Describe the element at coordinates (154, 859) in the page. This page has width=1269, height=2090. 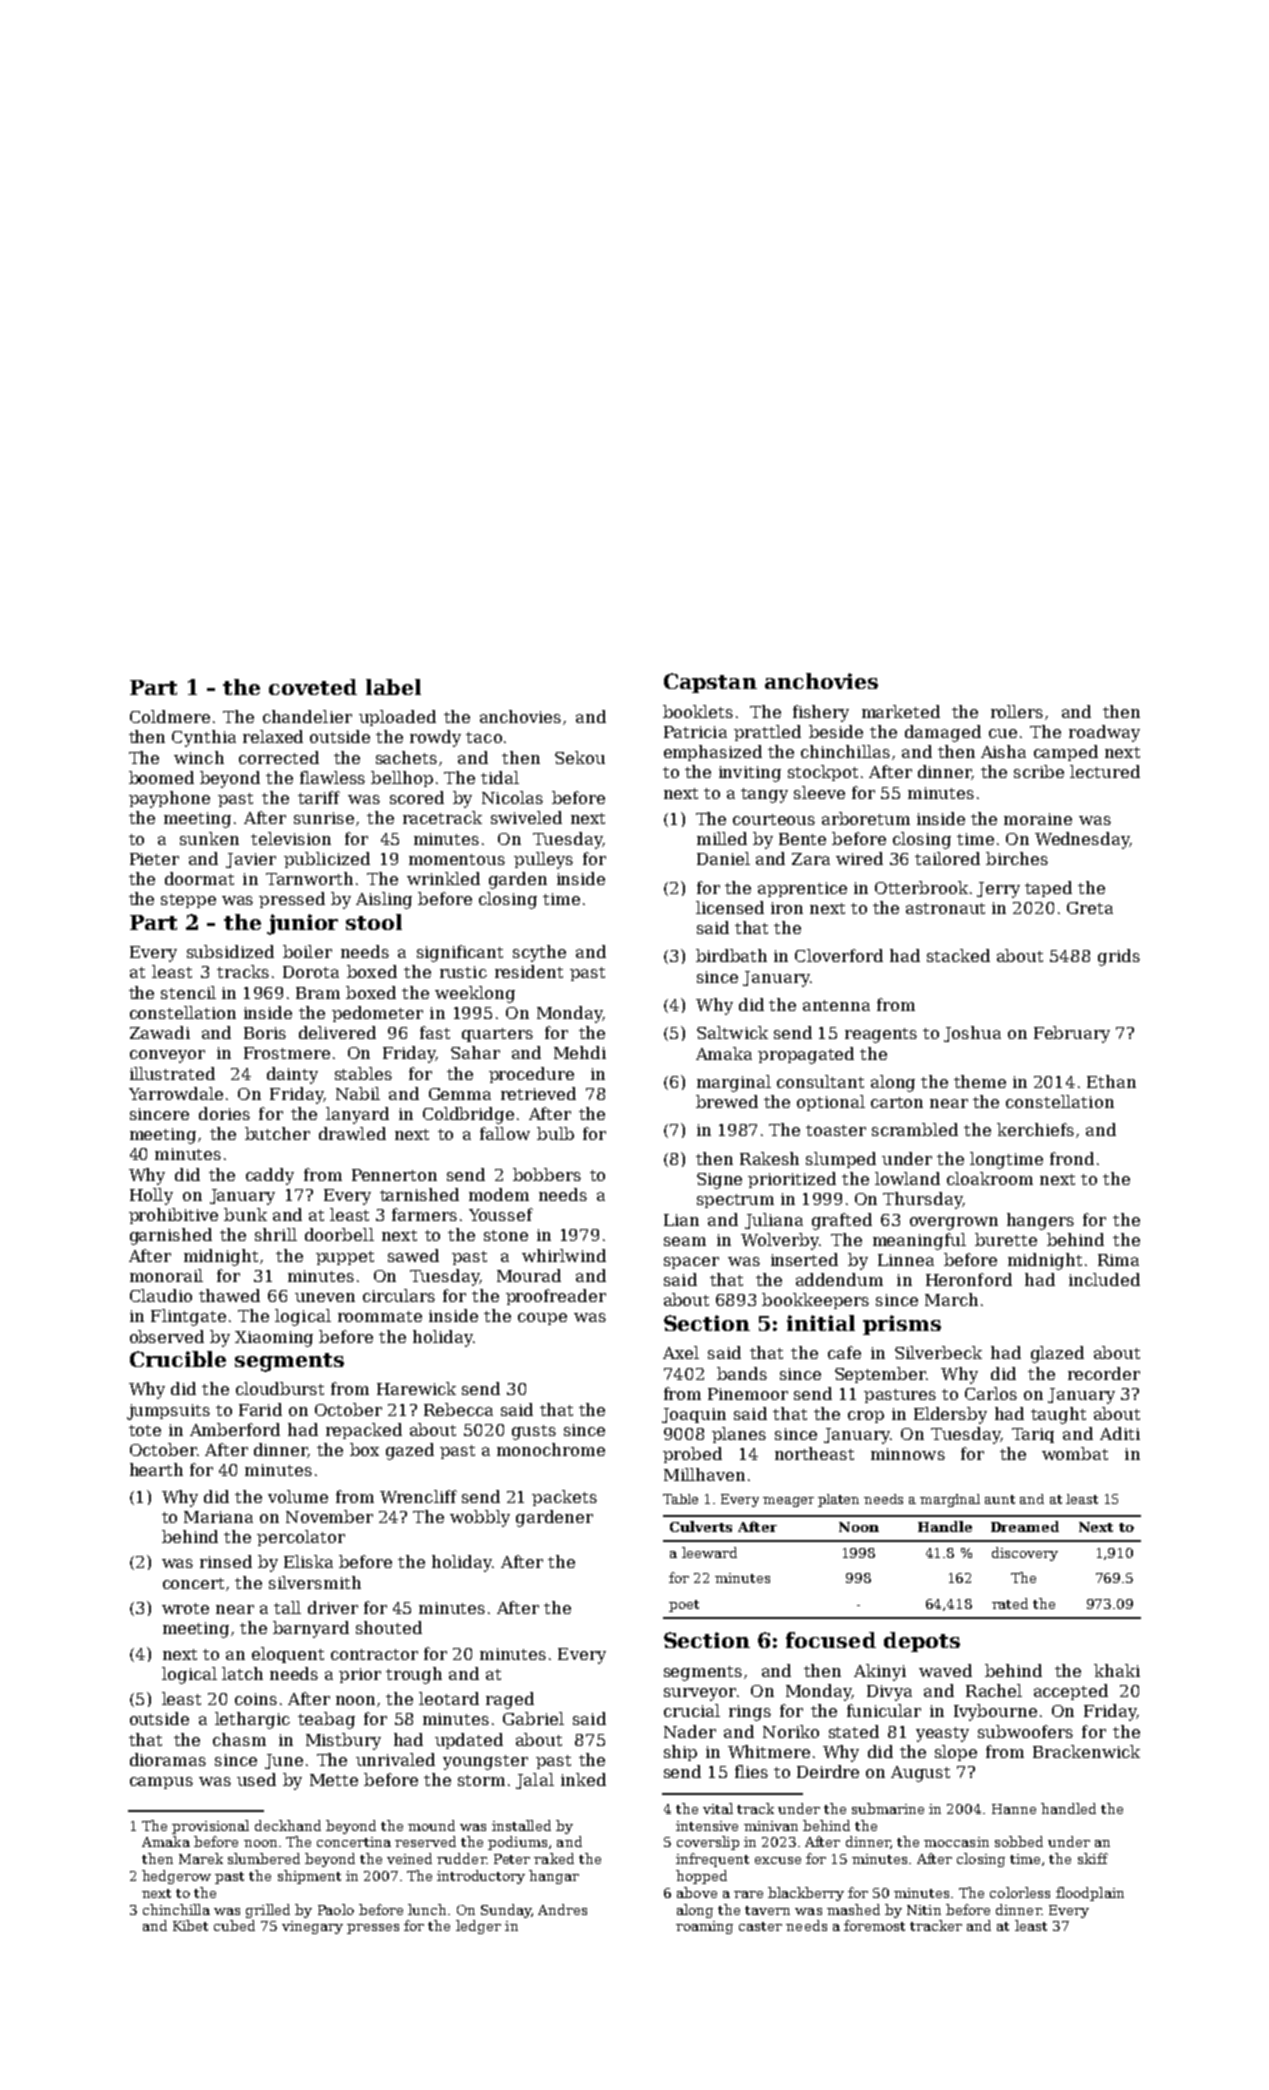
I see `Pieter` at that location.
